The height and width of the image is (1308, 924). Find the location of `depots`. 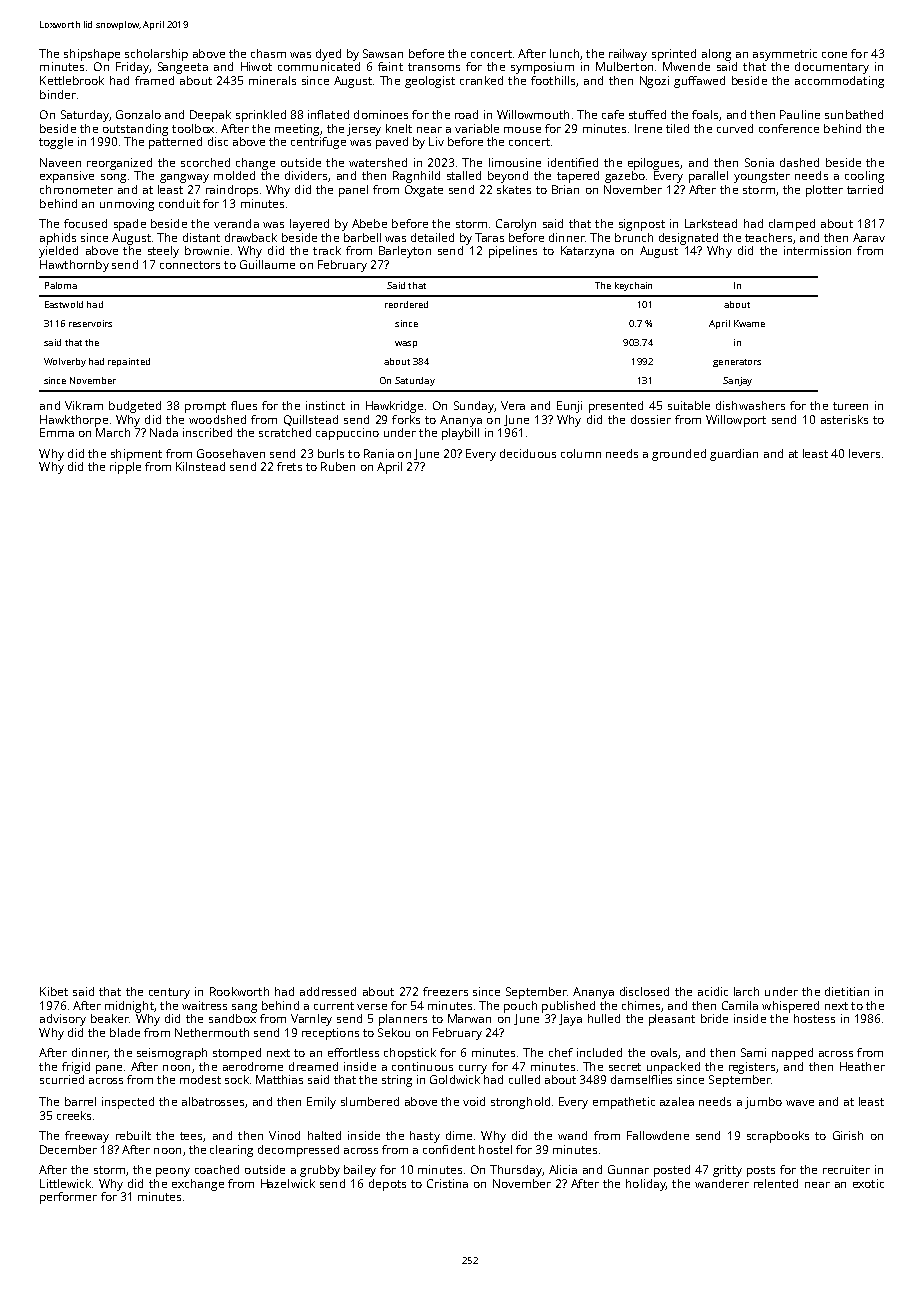

depots is located at coordinates (387, 1185).
